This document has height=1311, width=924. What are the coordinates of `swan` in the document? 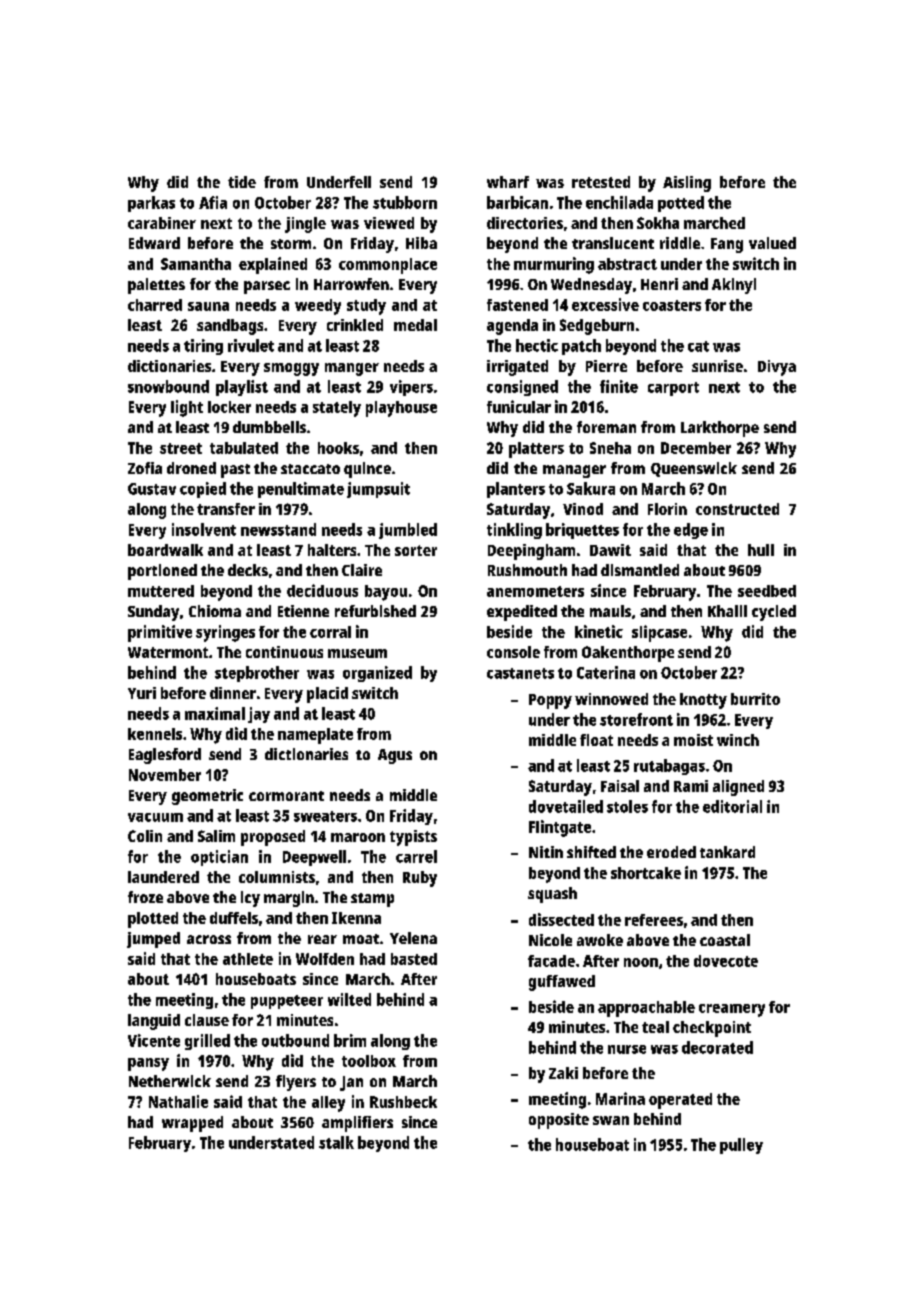 It's located at (611, 1120).
